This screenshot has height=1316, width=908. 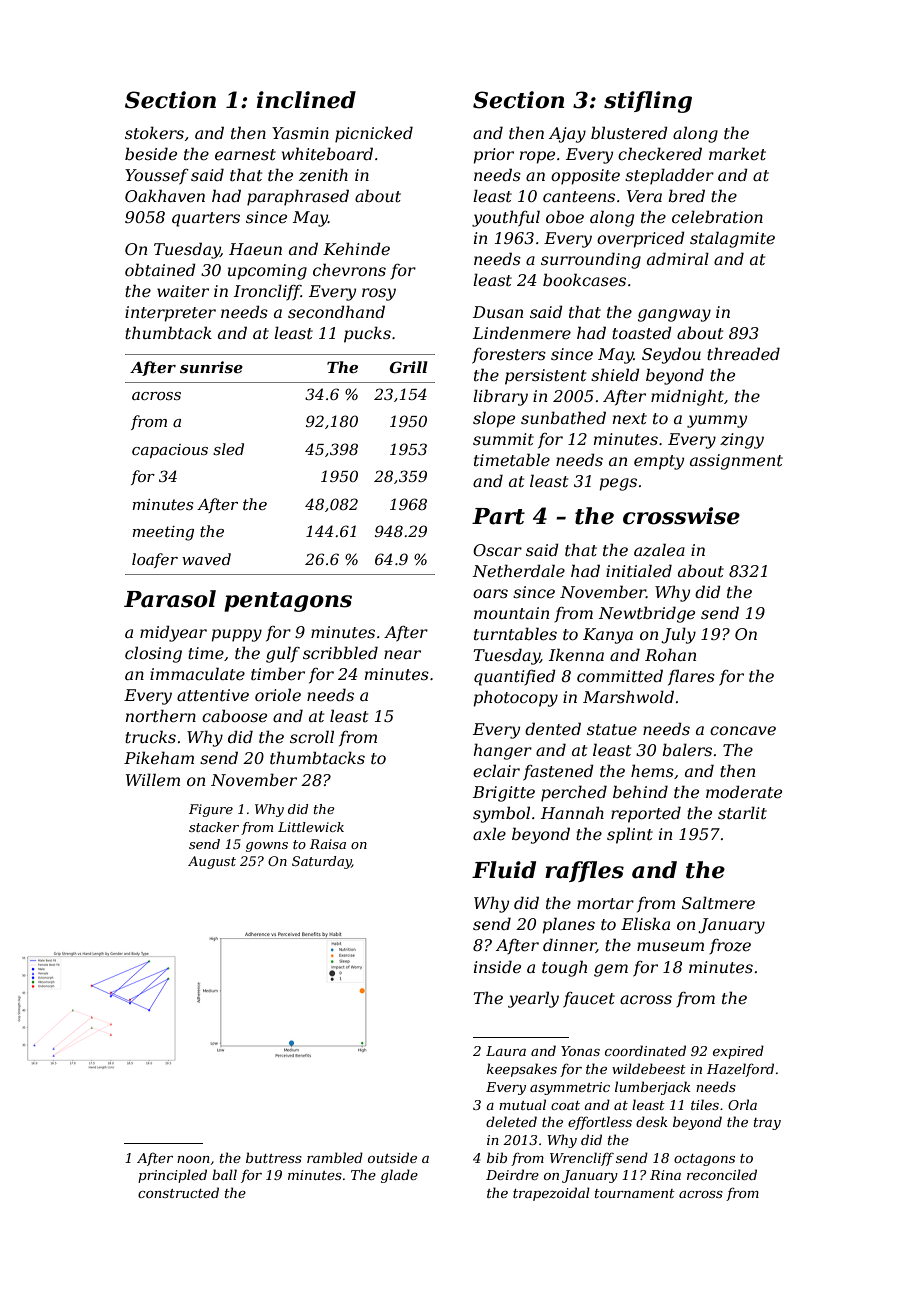 What do you see at coordinates (224, 1174) in the screenshot?
I see `ball` at bounding box center [224, 1174].
